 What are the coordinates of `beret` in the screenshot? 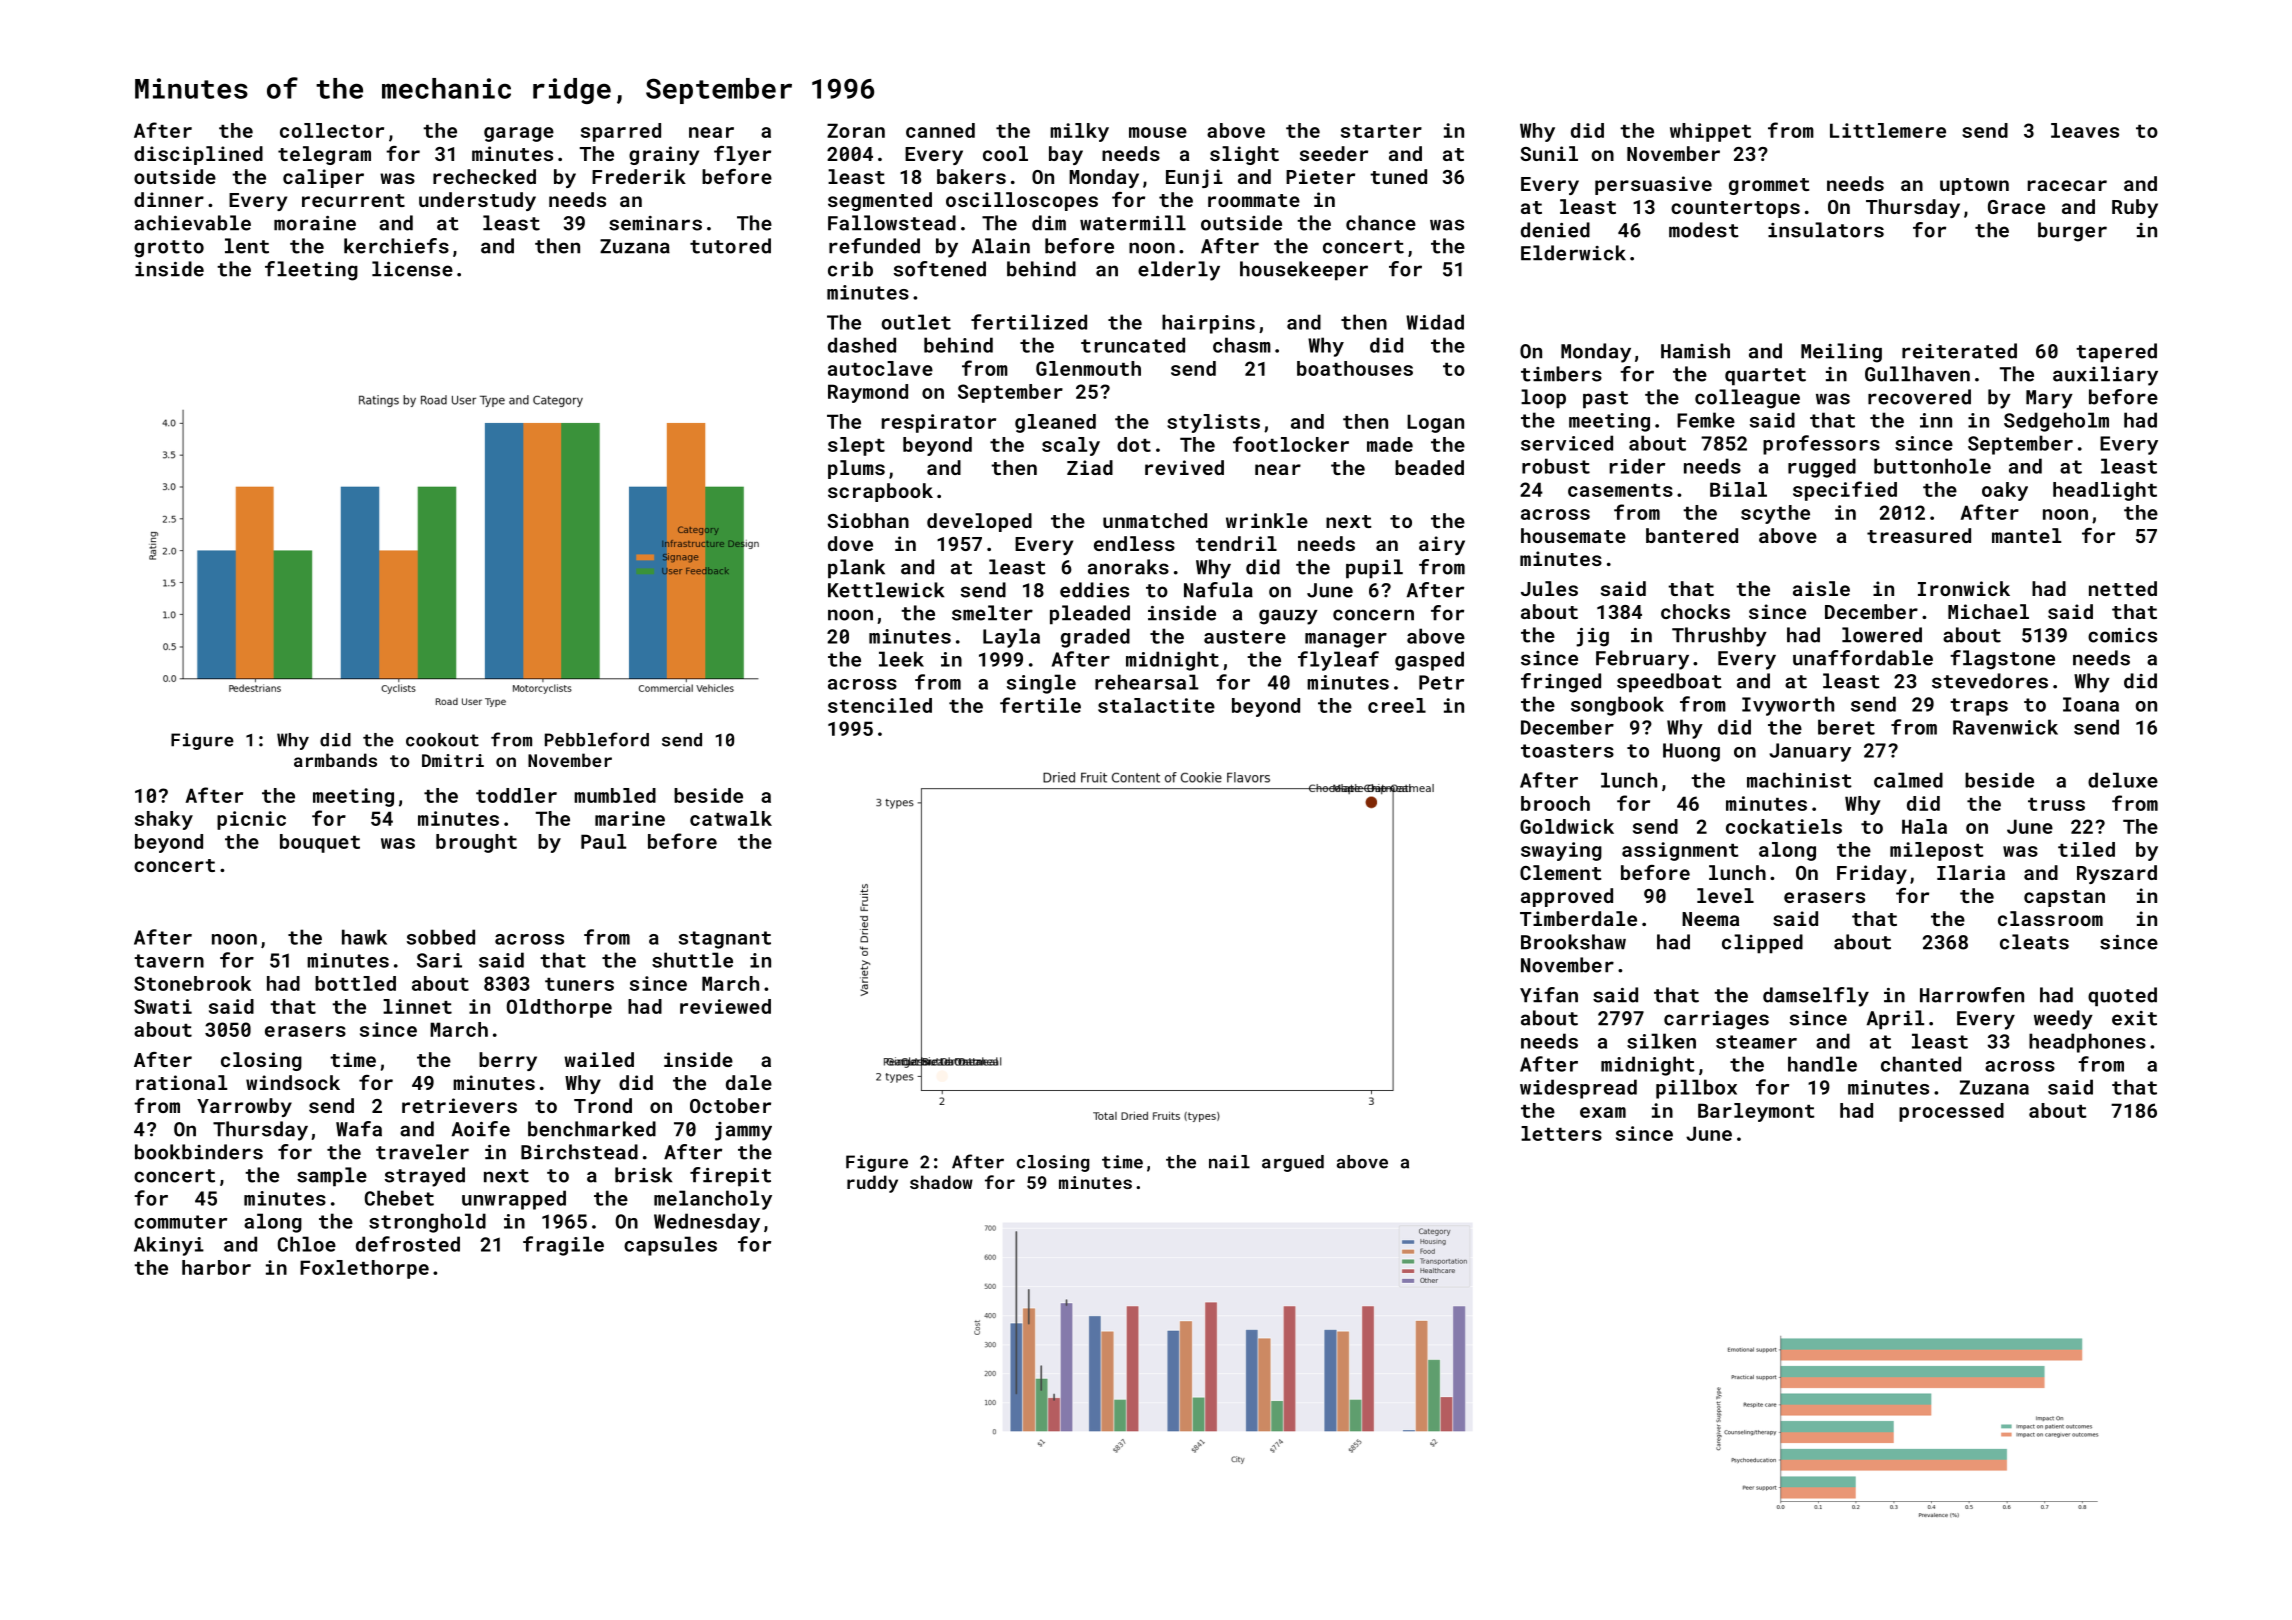 It's located at (1846, 727).
